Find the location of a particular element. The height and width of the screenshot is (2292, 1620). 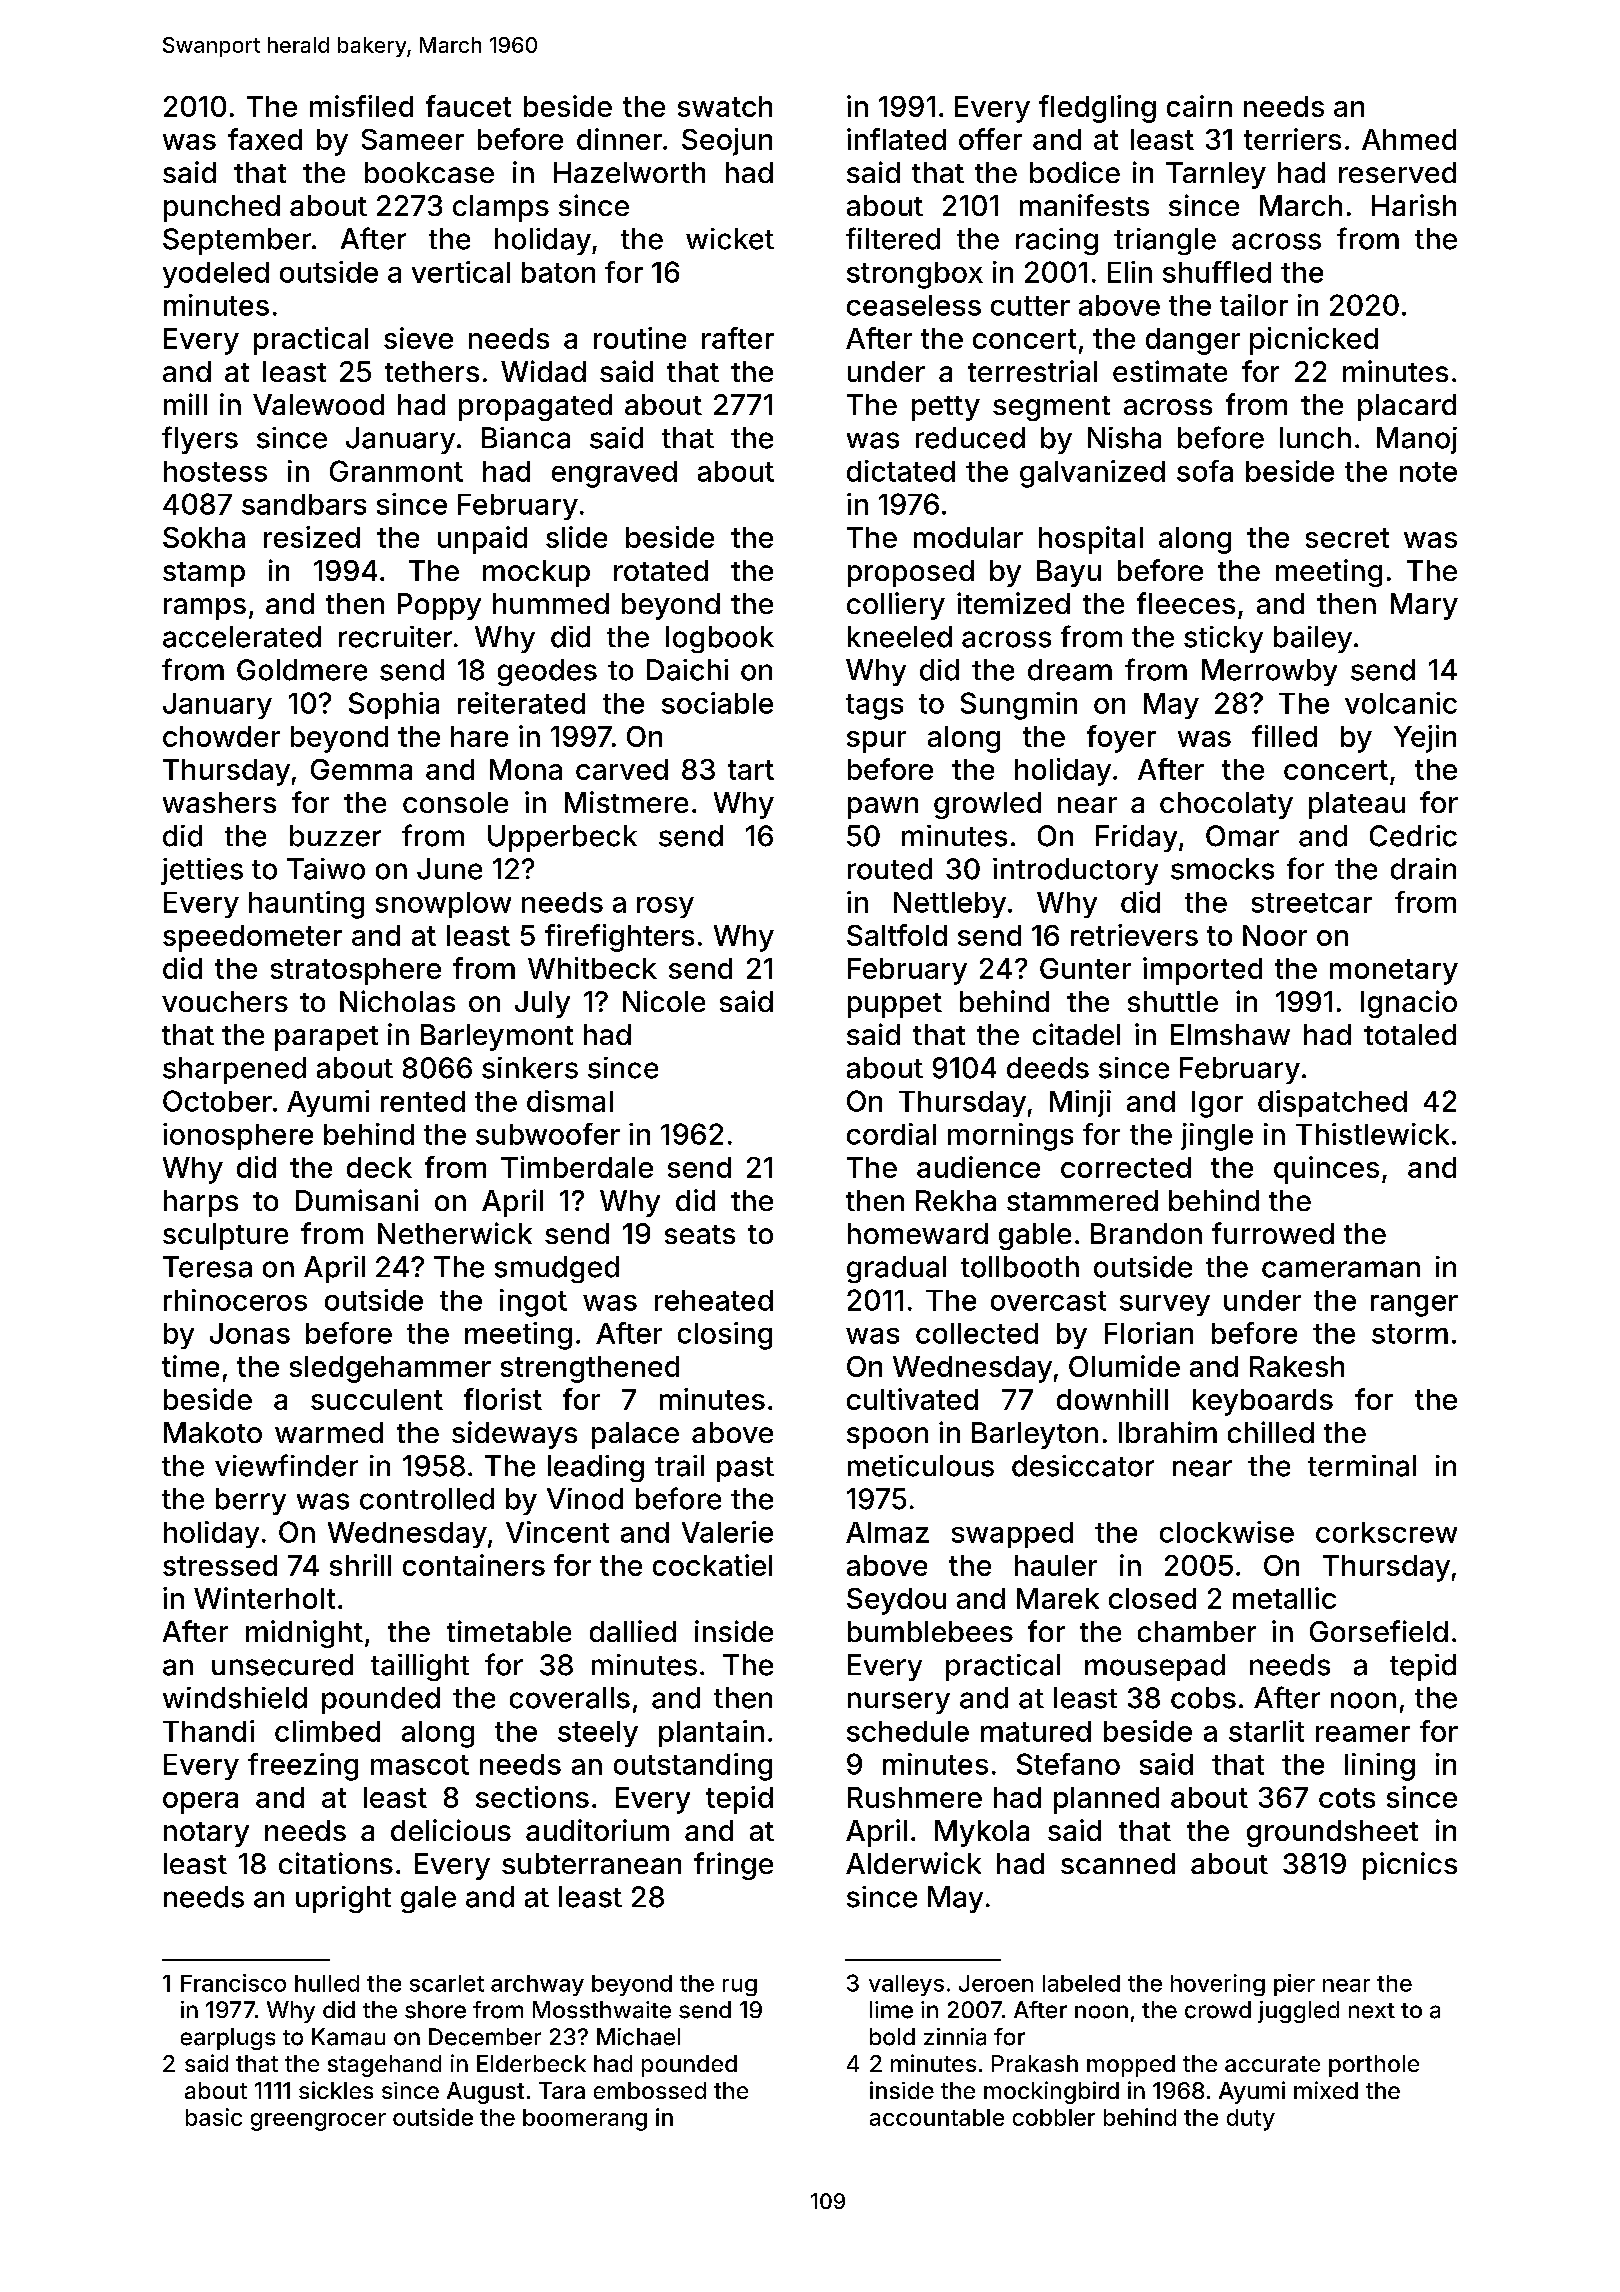

accountable is located at coordinates (937, 2117).
